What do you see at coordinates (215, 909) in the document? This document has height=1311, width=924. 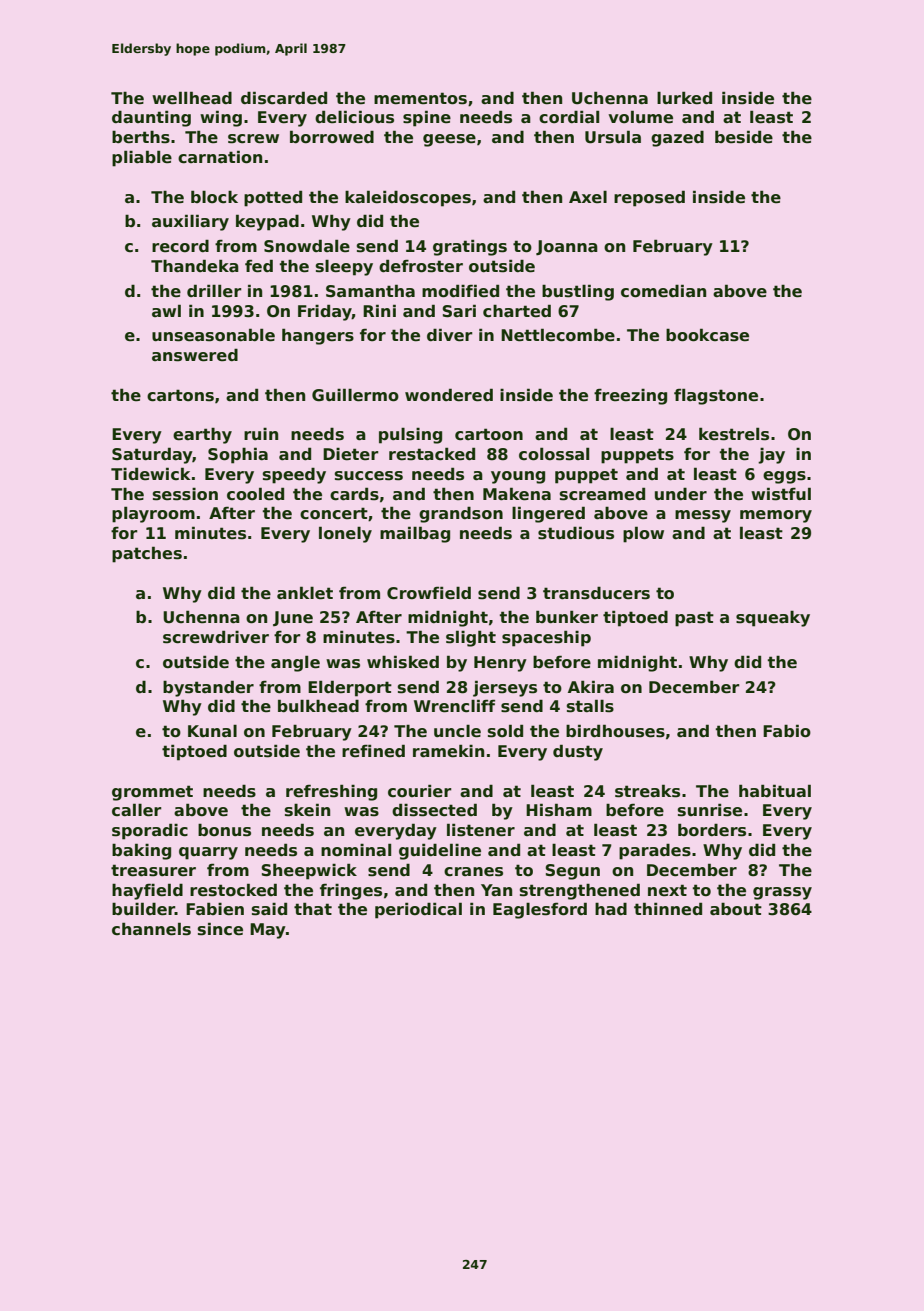 I see `Fabien` at bounding box center [215, 909].
